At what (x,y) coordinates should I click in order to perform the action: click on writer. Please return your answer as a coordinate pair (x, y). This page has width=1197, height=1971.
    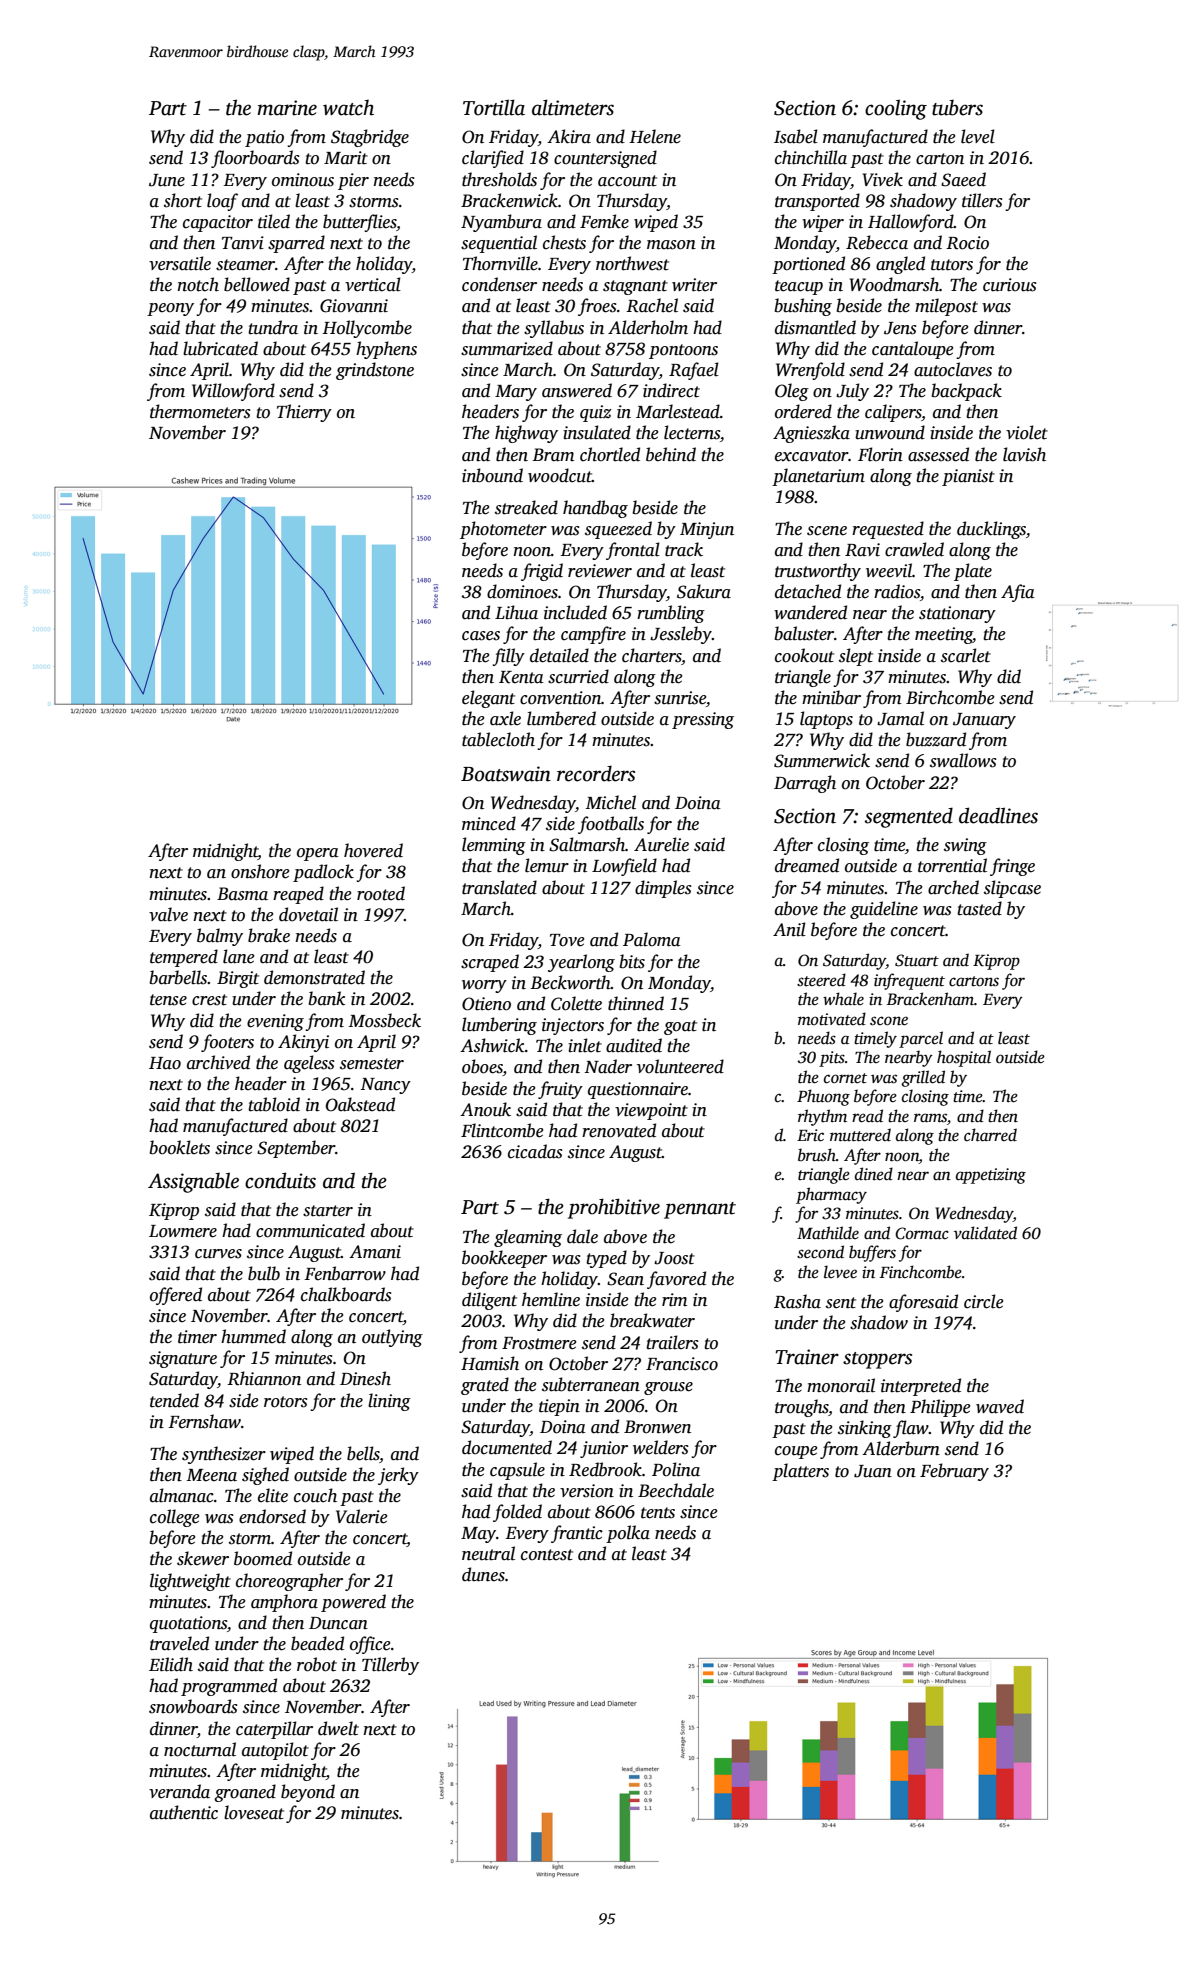
    Looking at the image, I should click on (694, 285).
